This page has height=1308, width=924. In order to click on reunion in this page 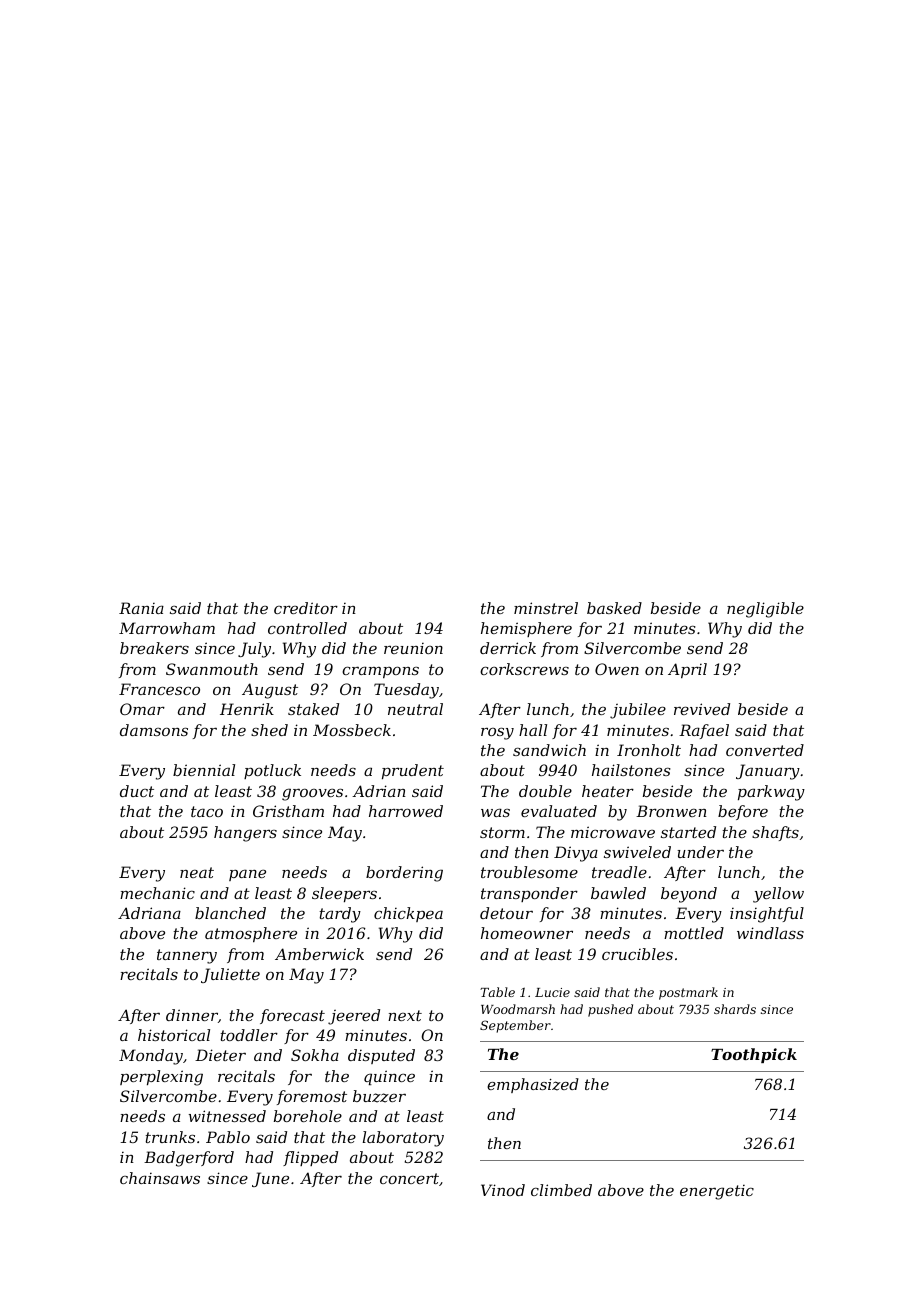, I will do `click(413, 648)`.
